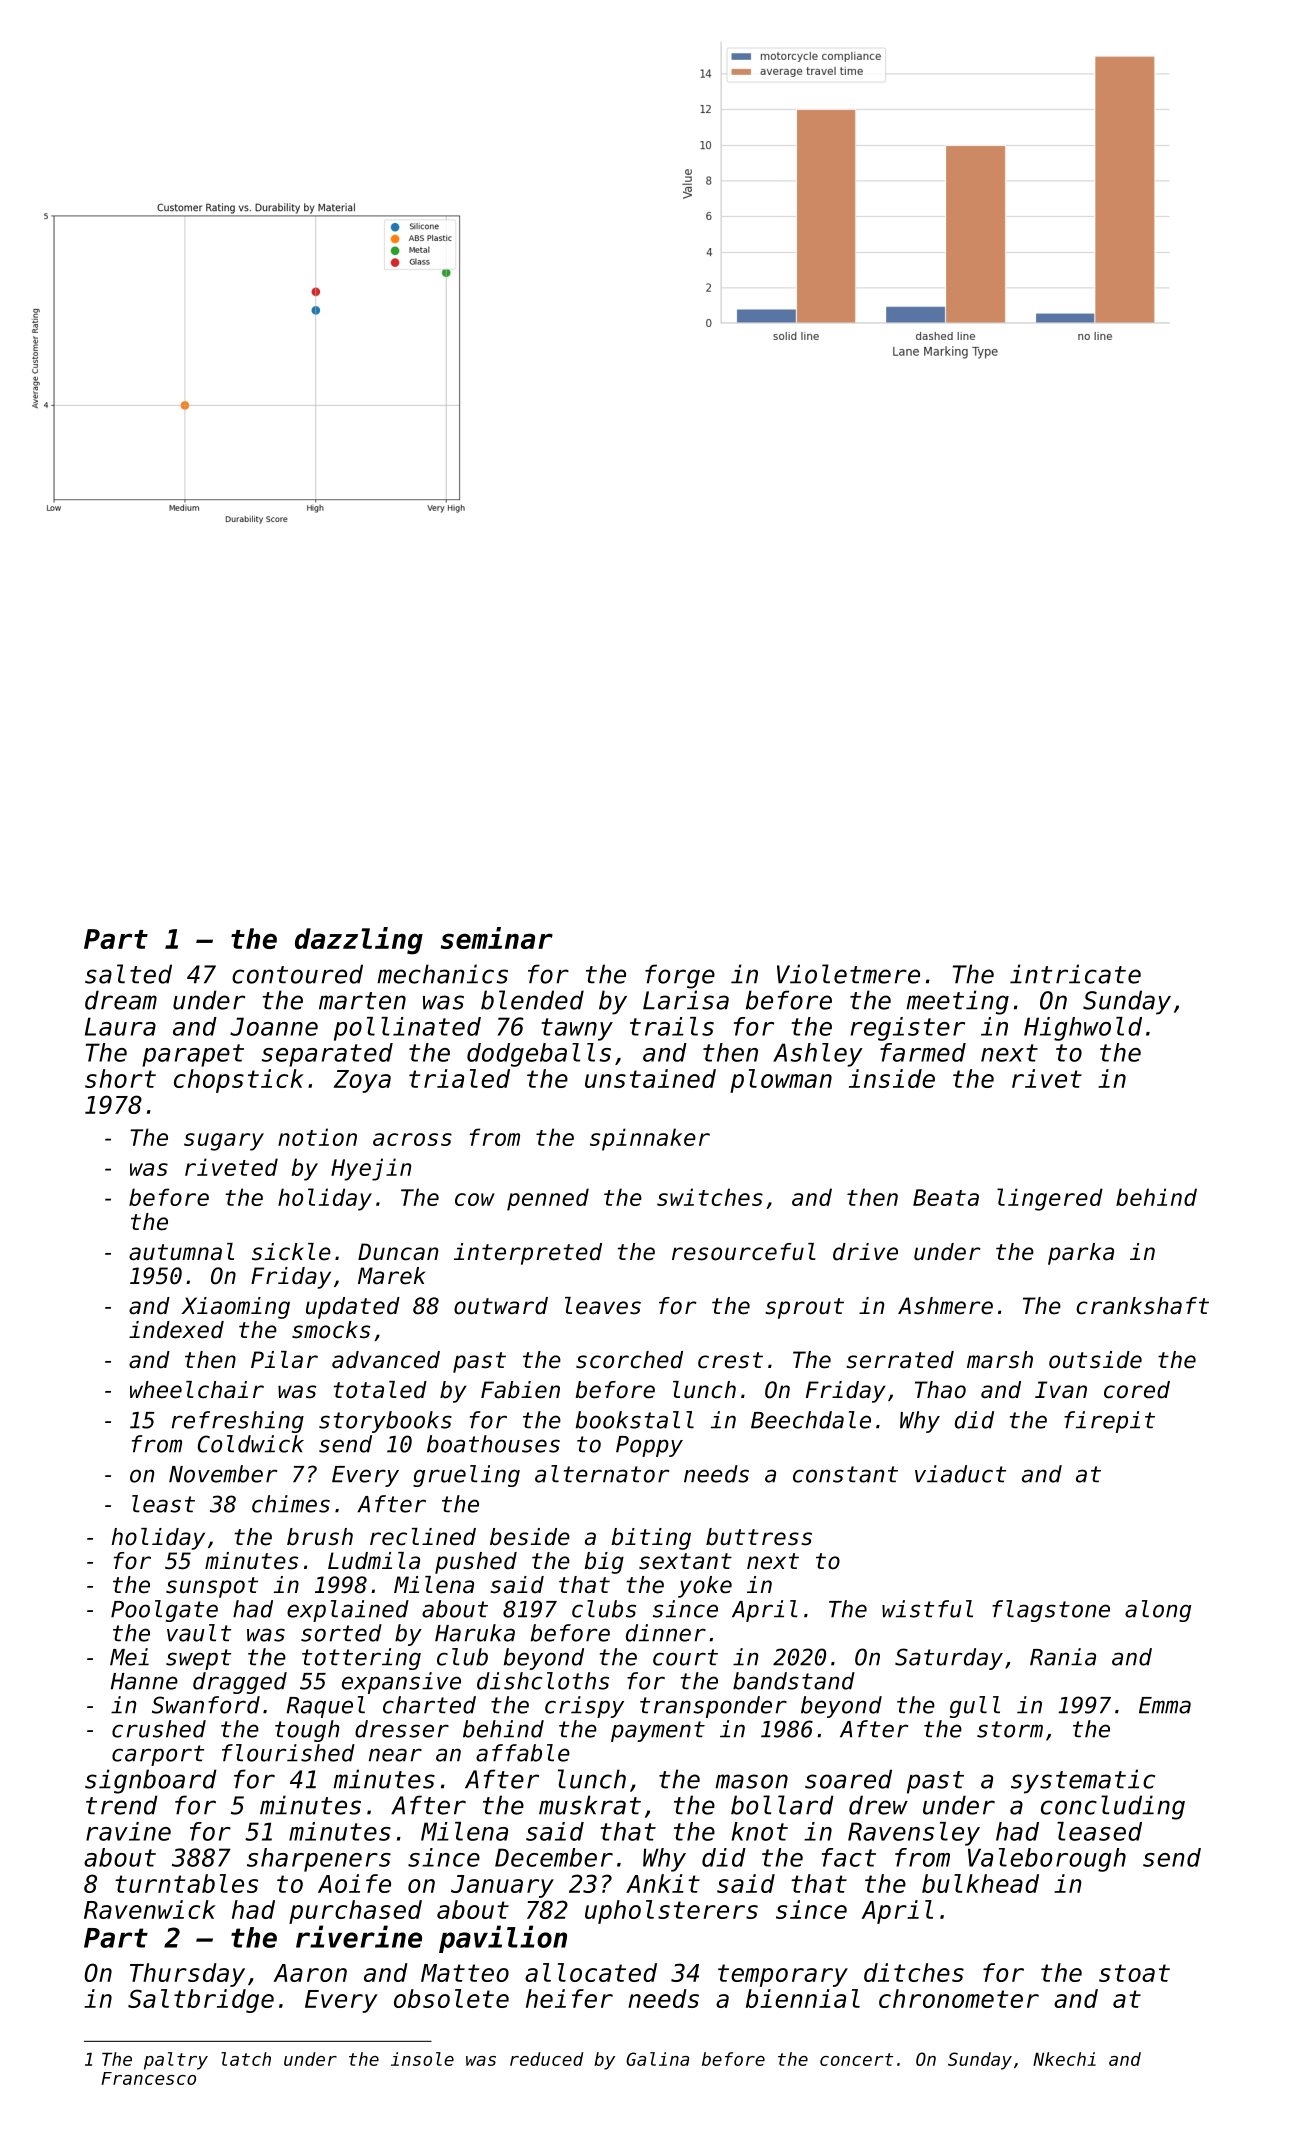 The image size is (1299, 2140). Describe the element at coordinates (164, 1611) in the document. I see `Poolgate` at that location.
